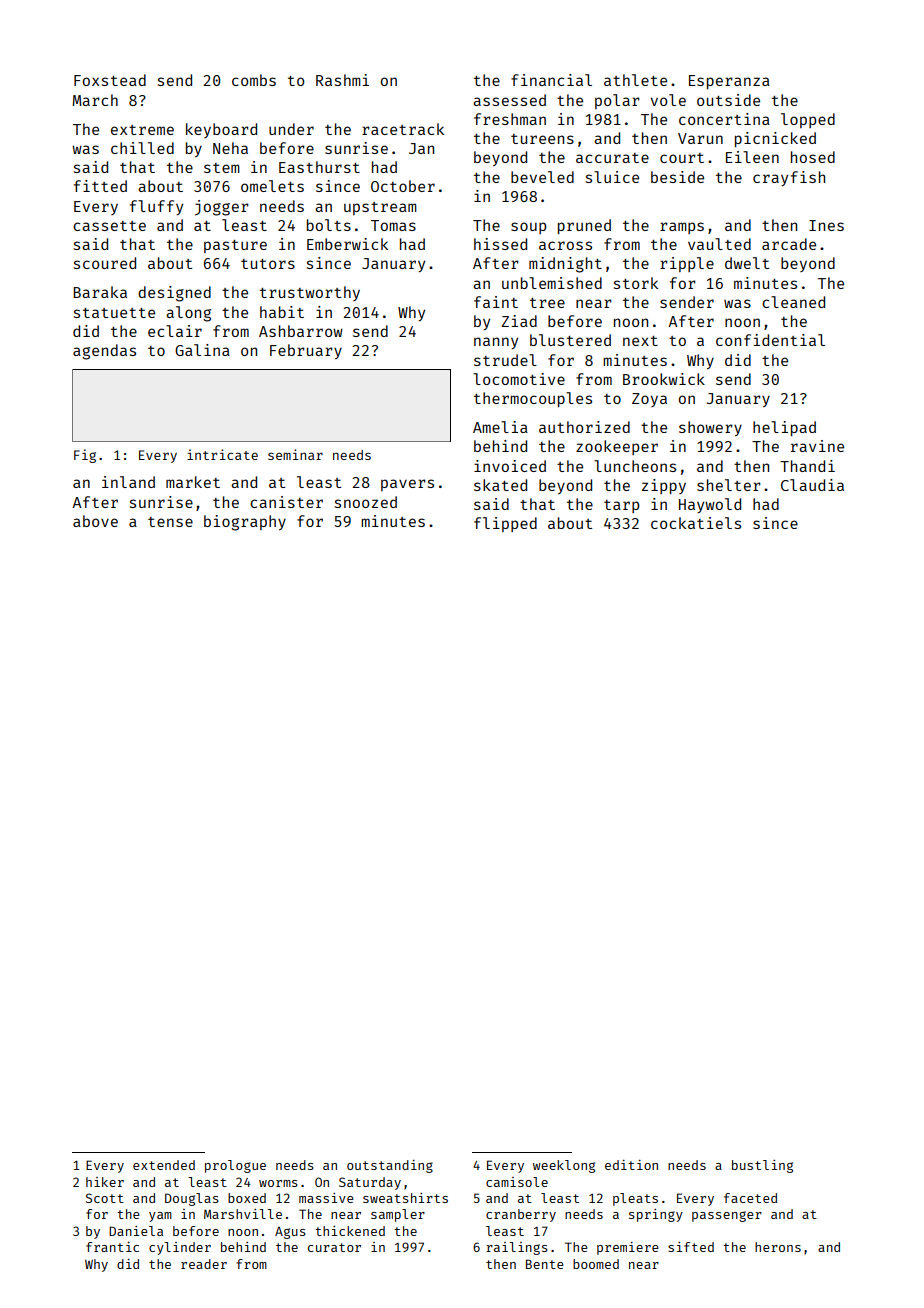  What do you see at coordinates (808, 120) in the image?
I see `lopped` at bounding box center [808, 120].
